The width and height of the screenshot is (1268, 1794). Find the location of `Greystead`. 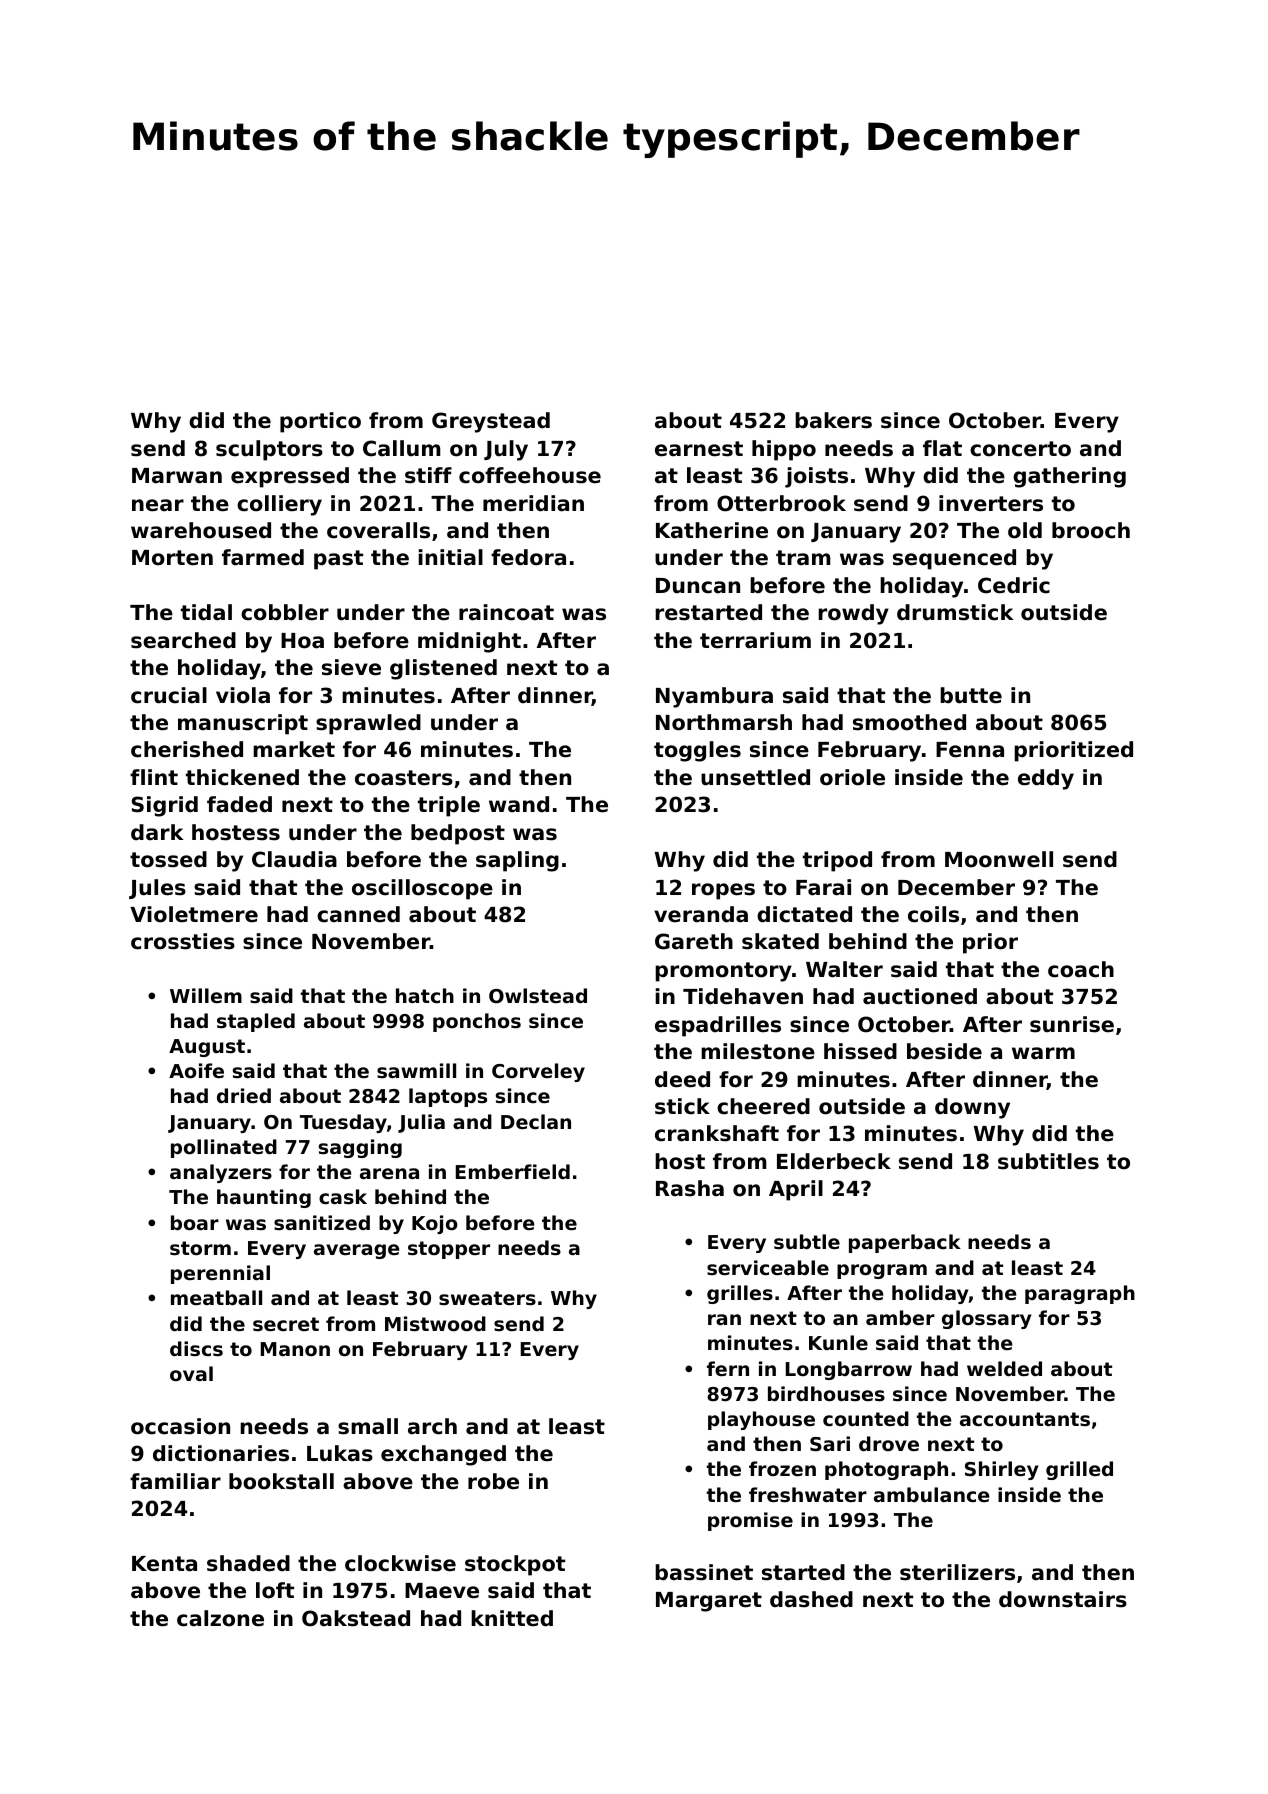

Greystead is located at coordinates (491, 422).
